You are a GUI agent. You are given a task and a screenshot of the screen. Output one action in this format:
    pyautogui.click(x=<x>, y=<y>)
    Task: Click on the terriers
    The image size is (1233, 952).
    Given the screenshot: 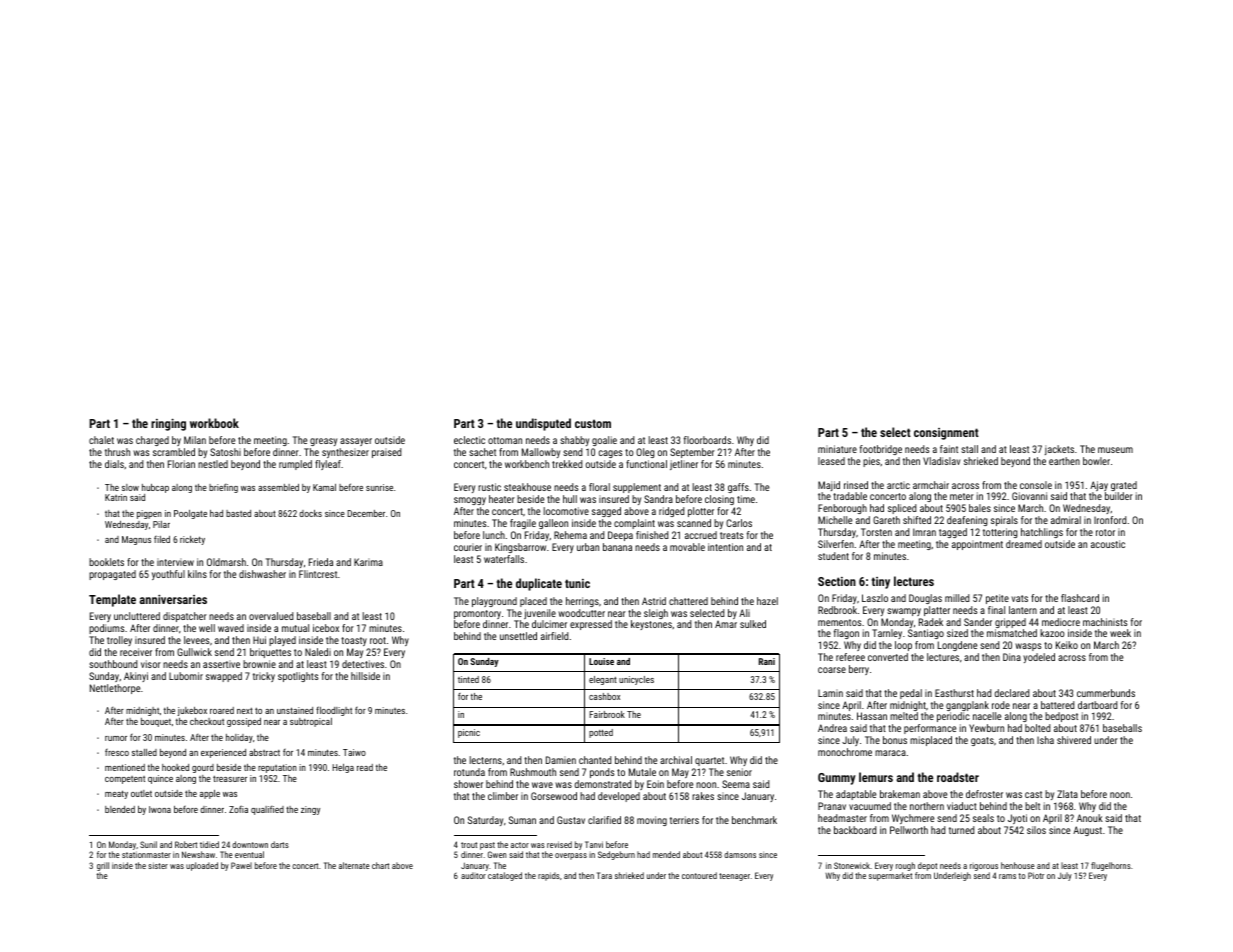 What is the action you would take?
    pyautogui.click(x=684, y=820)
